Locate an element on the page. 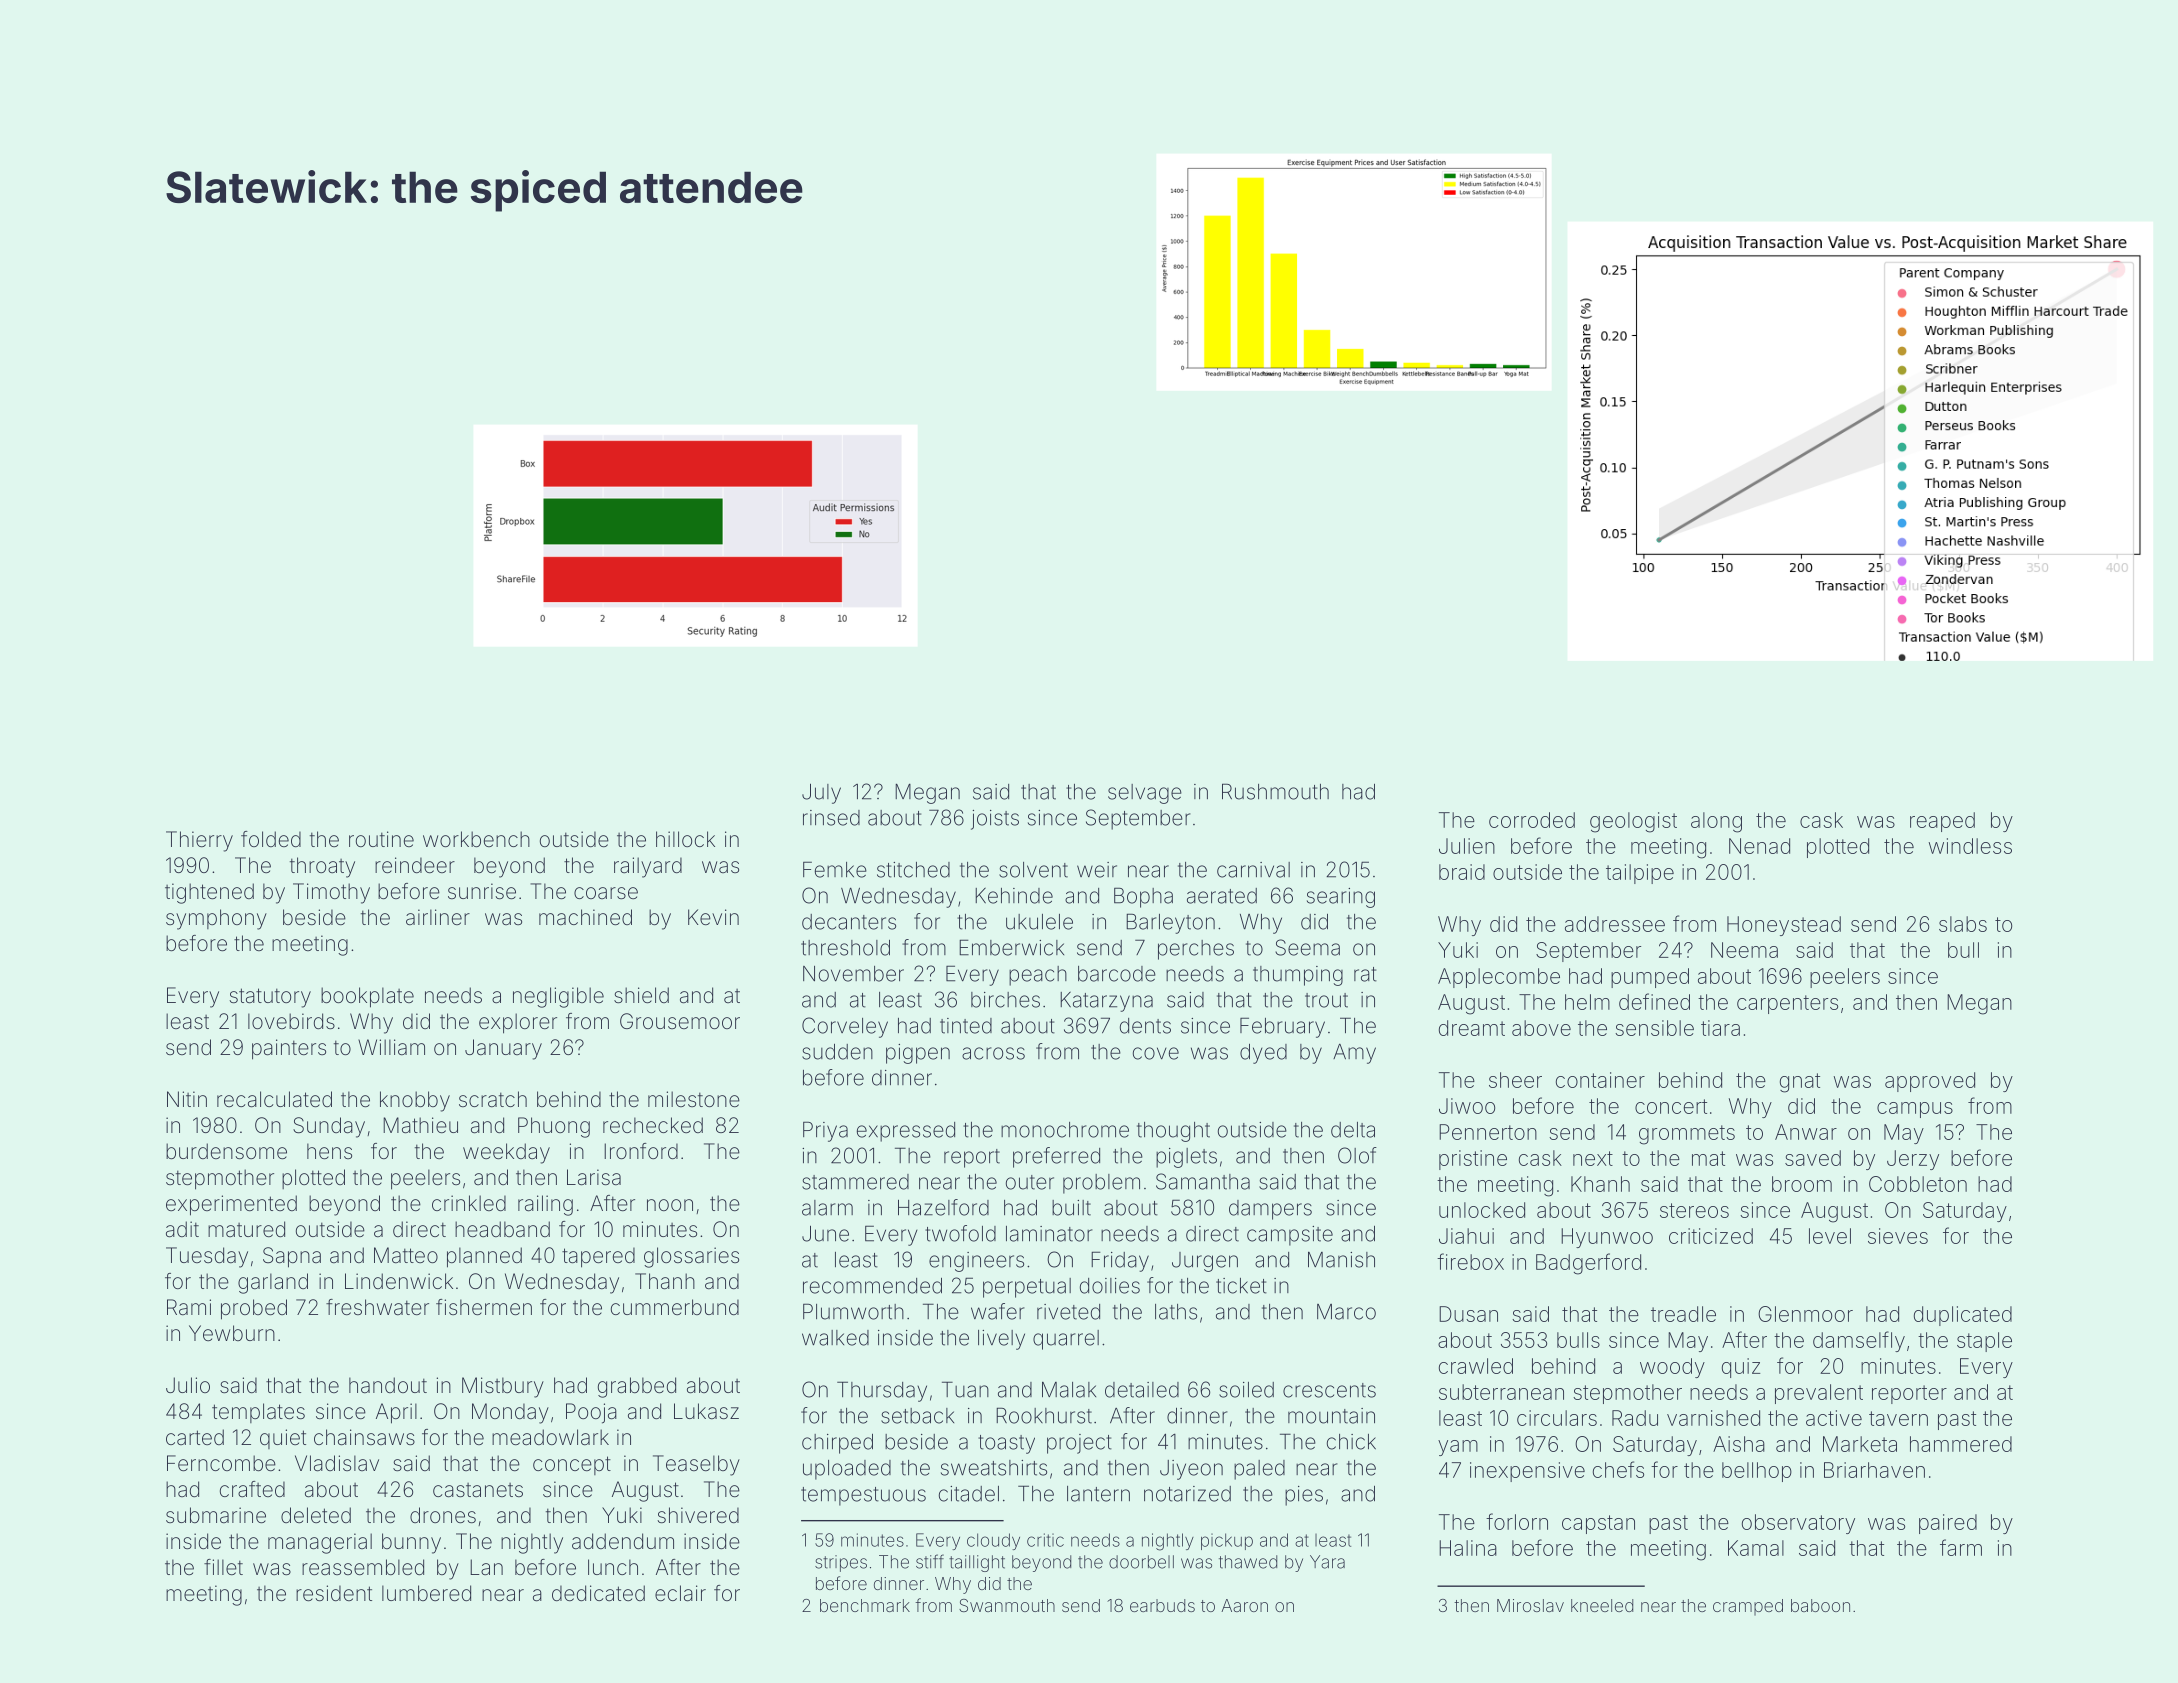  dedicated is located at coordinates (598, 1593).
